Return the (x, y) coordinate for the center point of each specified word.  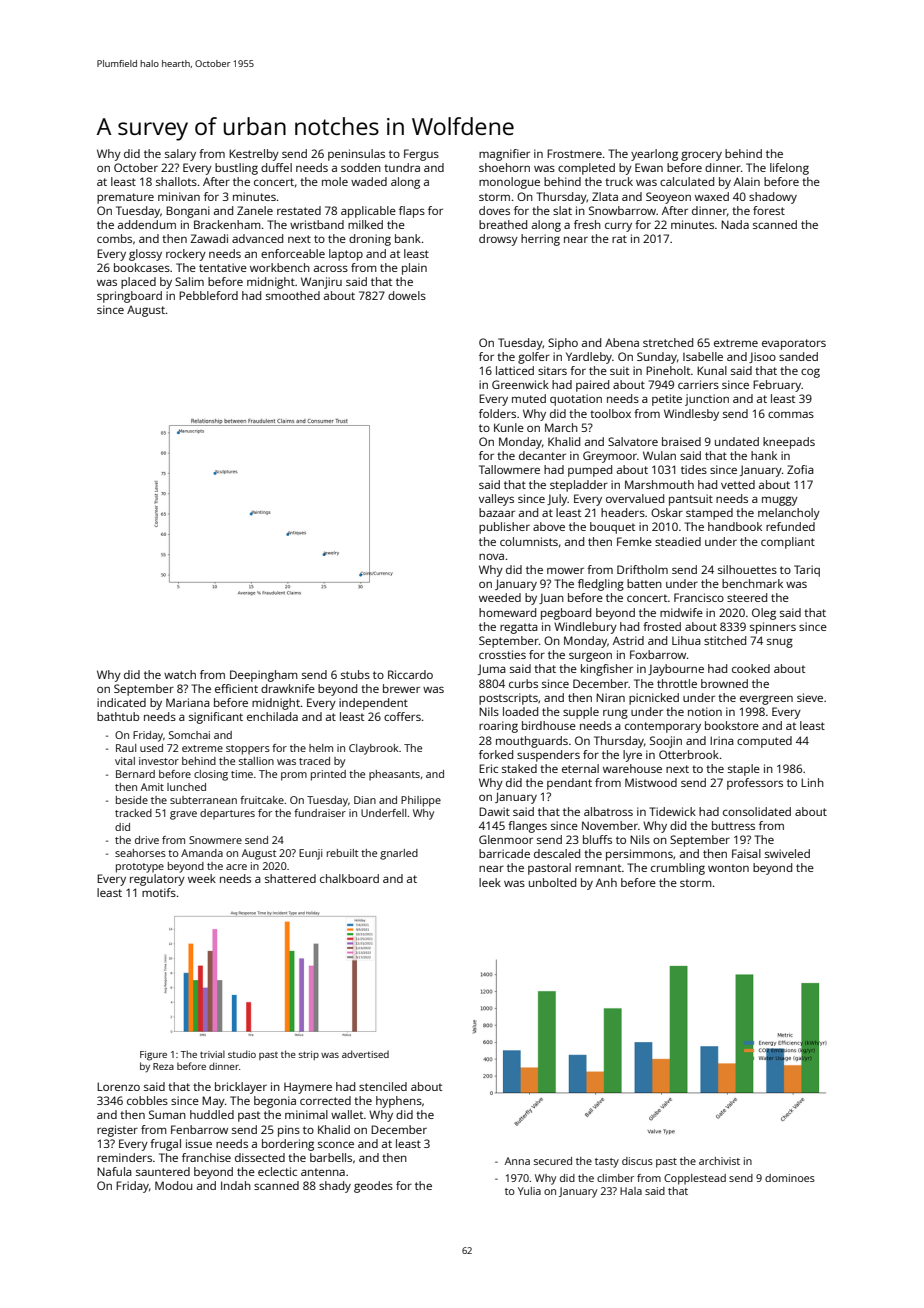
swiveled (787, 853)
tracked (133, 813)
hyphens (399, 1102)
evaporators (794, 344)
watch (180, 674)
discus (637, 1161)
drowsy (498, 240)
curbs (523, 683)
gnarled (399, 854)
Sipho (563, 344)
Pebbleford (208, 295)
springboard (129, 297)
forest (769, 210)
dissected (260, 1157)
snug (780, 643)
